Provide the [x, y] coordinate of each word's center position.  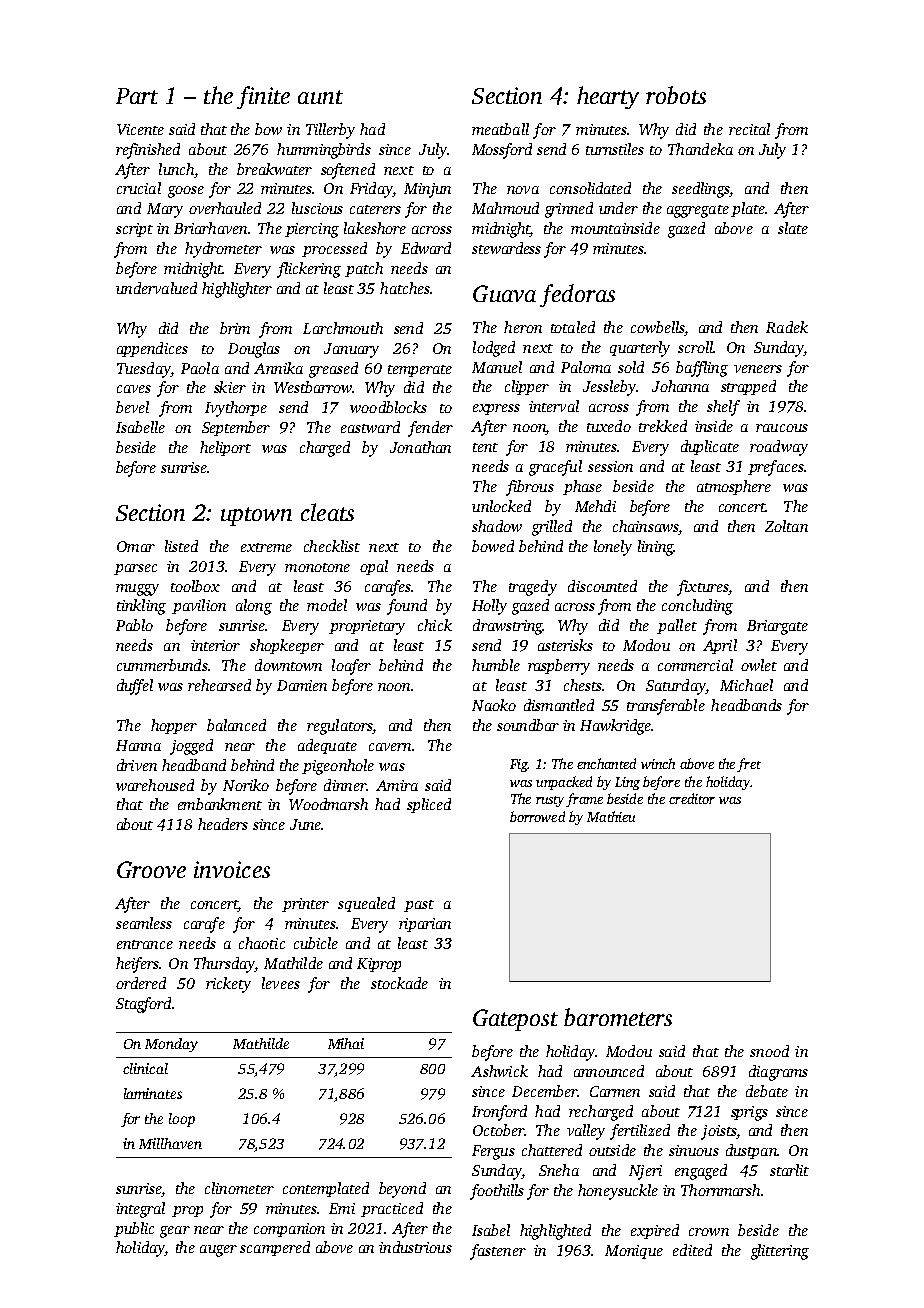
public [134, 1229]
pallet [677, 626]
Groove [151, 869]
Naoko [494, 705]
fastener [498, 1252]
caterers [375, 209]
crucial [139, 188]
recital [749, 129]
